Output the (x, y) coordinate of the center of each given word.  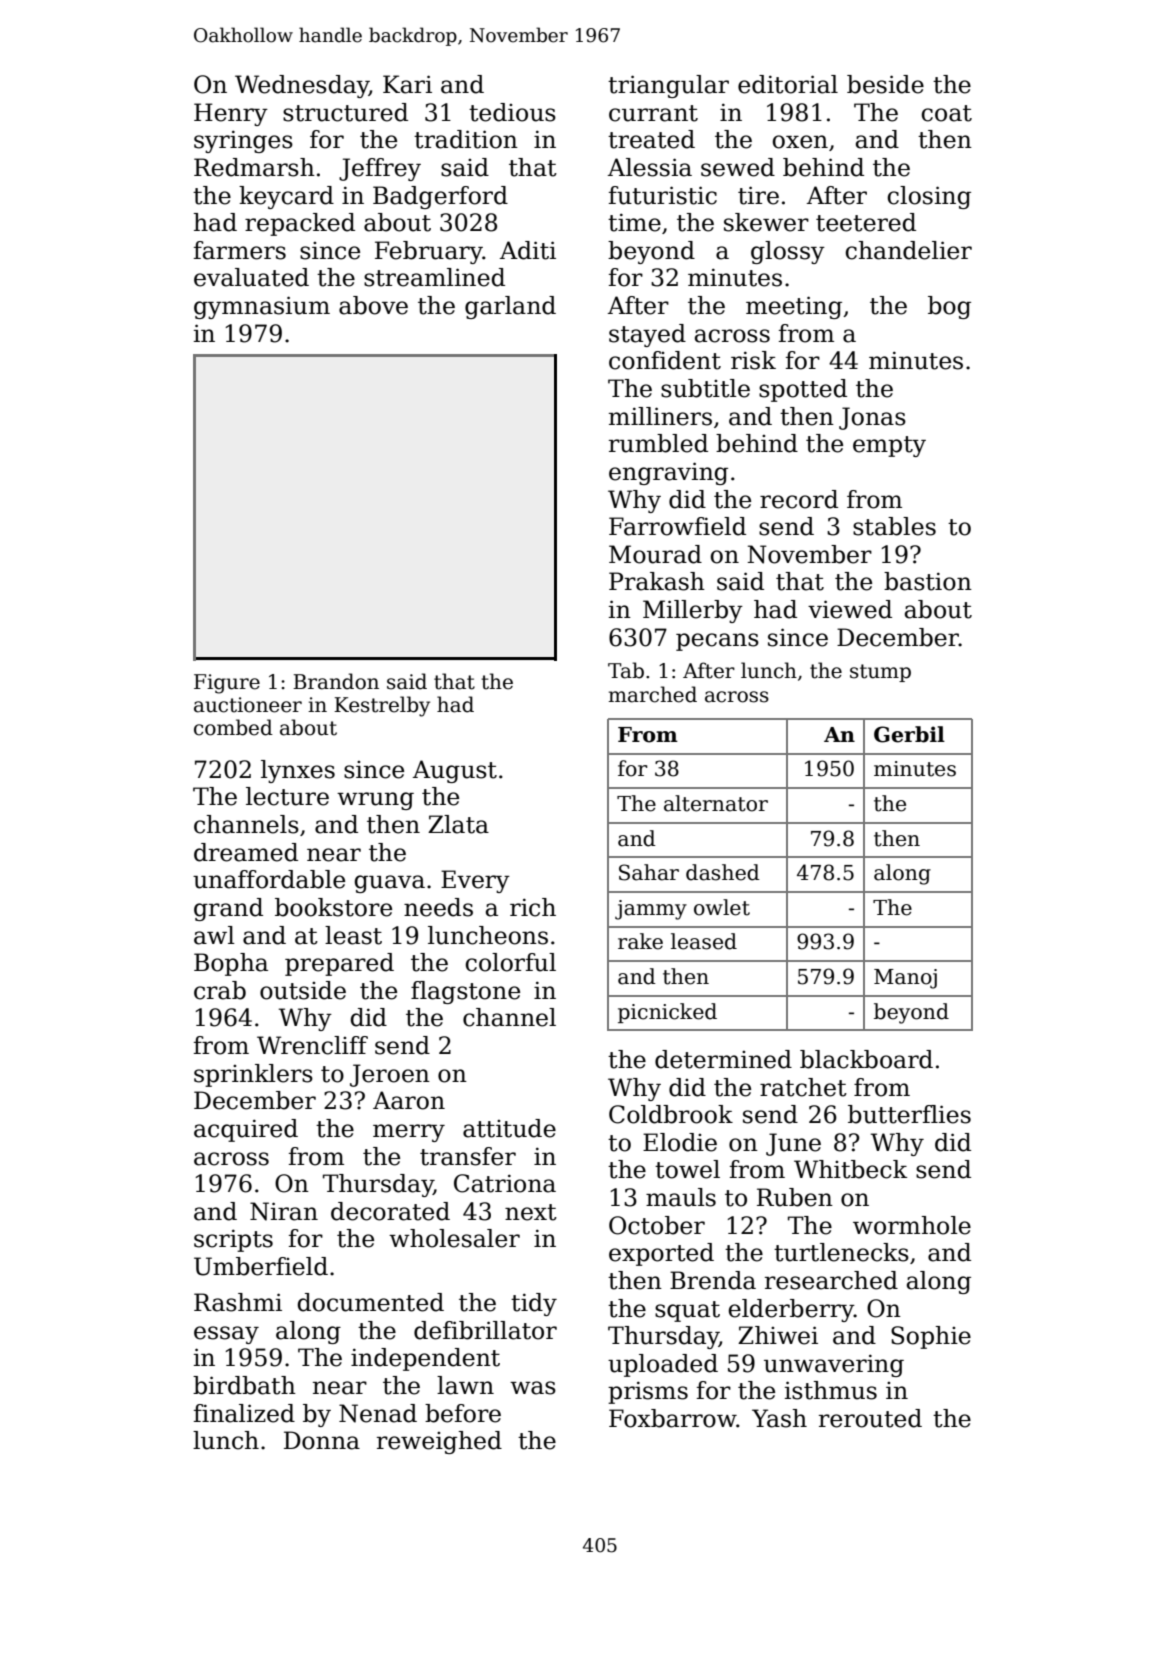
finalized (244, 1413)
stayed (647, 335)
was (533, 1388)
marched (652, 694)
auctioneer (248, 705)
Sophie (931, 1337)
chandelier (909, 250)
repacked (300, 224)
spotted (803, 390)
